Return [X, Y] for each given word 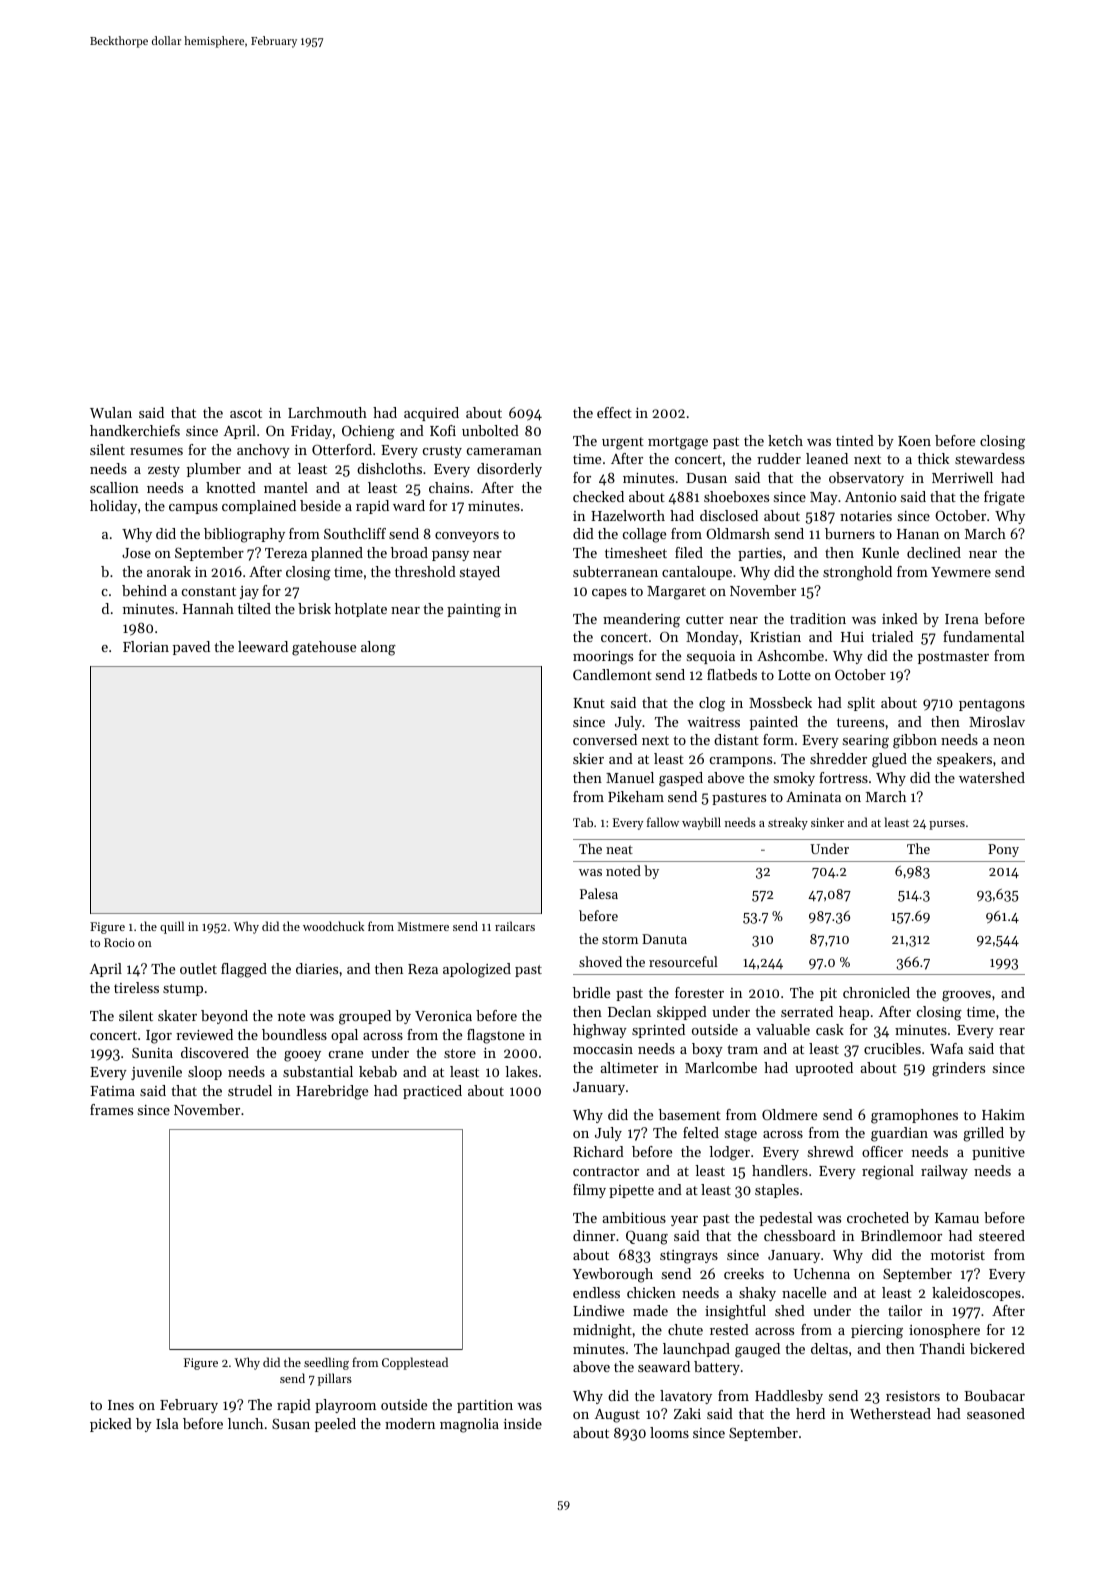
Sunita [152, 1053]
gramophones [914, 1116]
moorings [603, 658]
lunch [245, 1423]
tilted [254, 608]
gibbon [915, 741]
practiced [432, 1092]
